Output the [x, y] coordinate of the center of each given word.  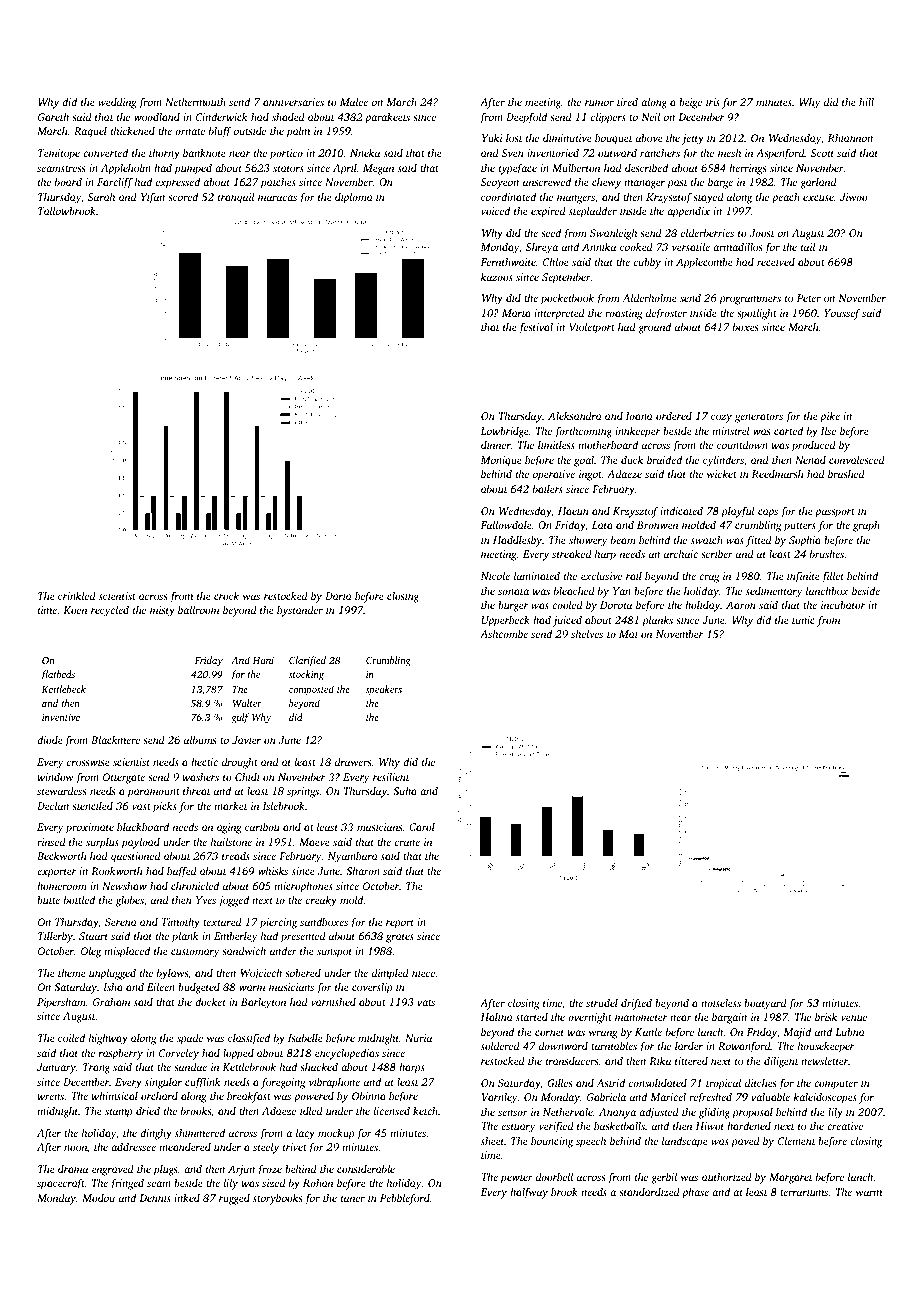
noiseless [721, 1003]
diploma [354, 198]
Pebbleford [405, 1199]
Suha [405, 791]
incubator [843, 604]
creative [845, 1126]
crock [226, 596]
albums [200, 740]
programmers [750, 300]
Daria [338, 596]
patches [278, 183]
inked [187, 1197]
